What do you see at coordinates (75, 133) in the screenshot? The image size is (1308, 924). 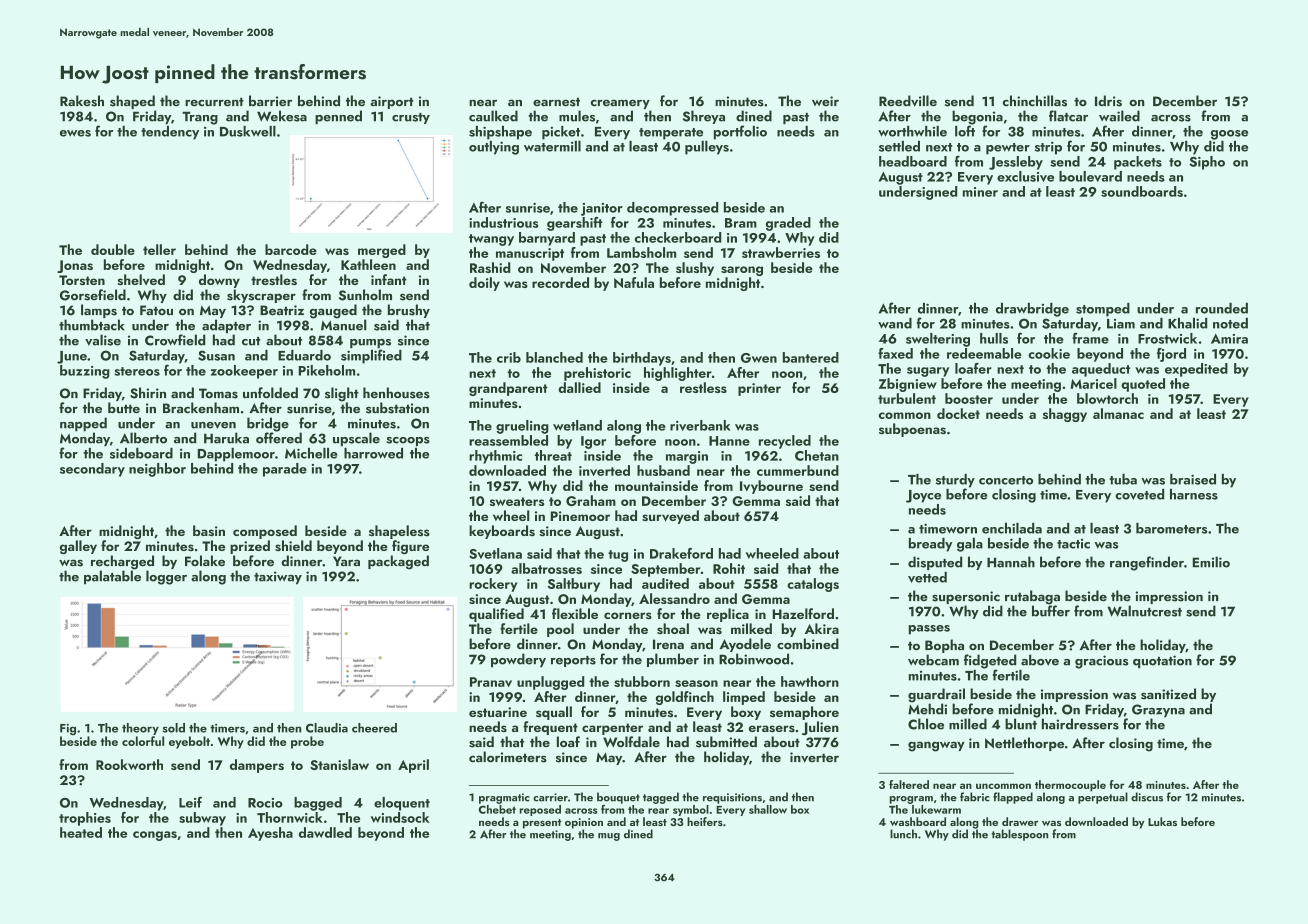 I see `ewes` at bounding box center [75, 133].
